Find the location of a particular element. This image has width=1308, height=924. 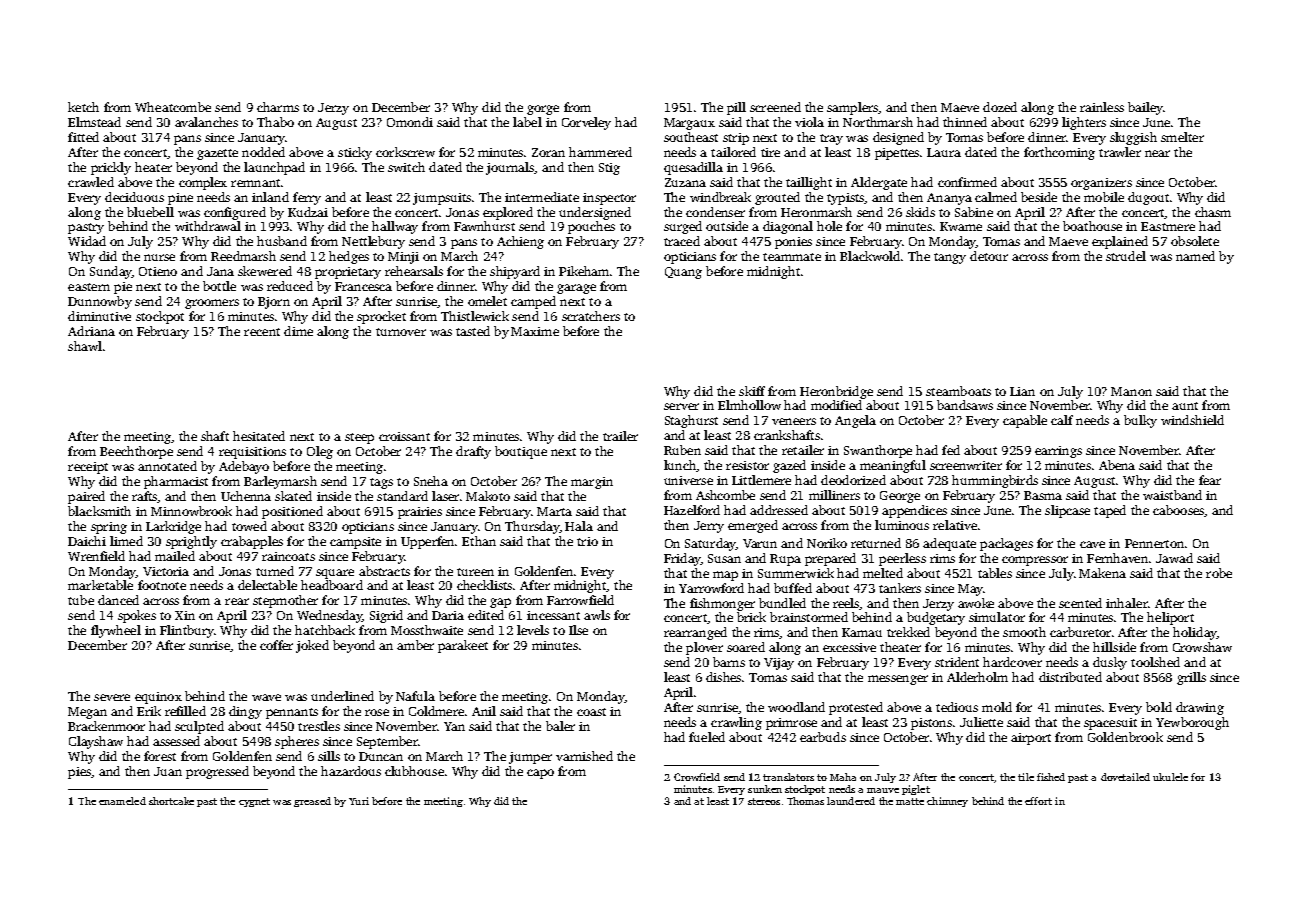

Widad is located at coordinates (87, 241).
